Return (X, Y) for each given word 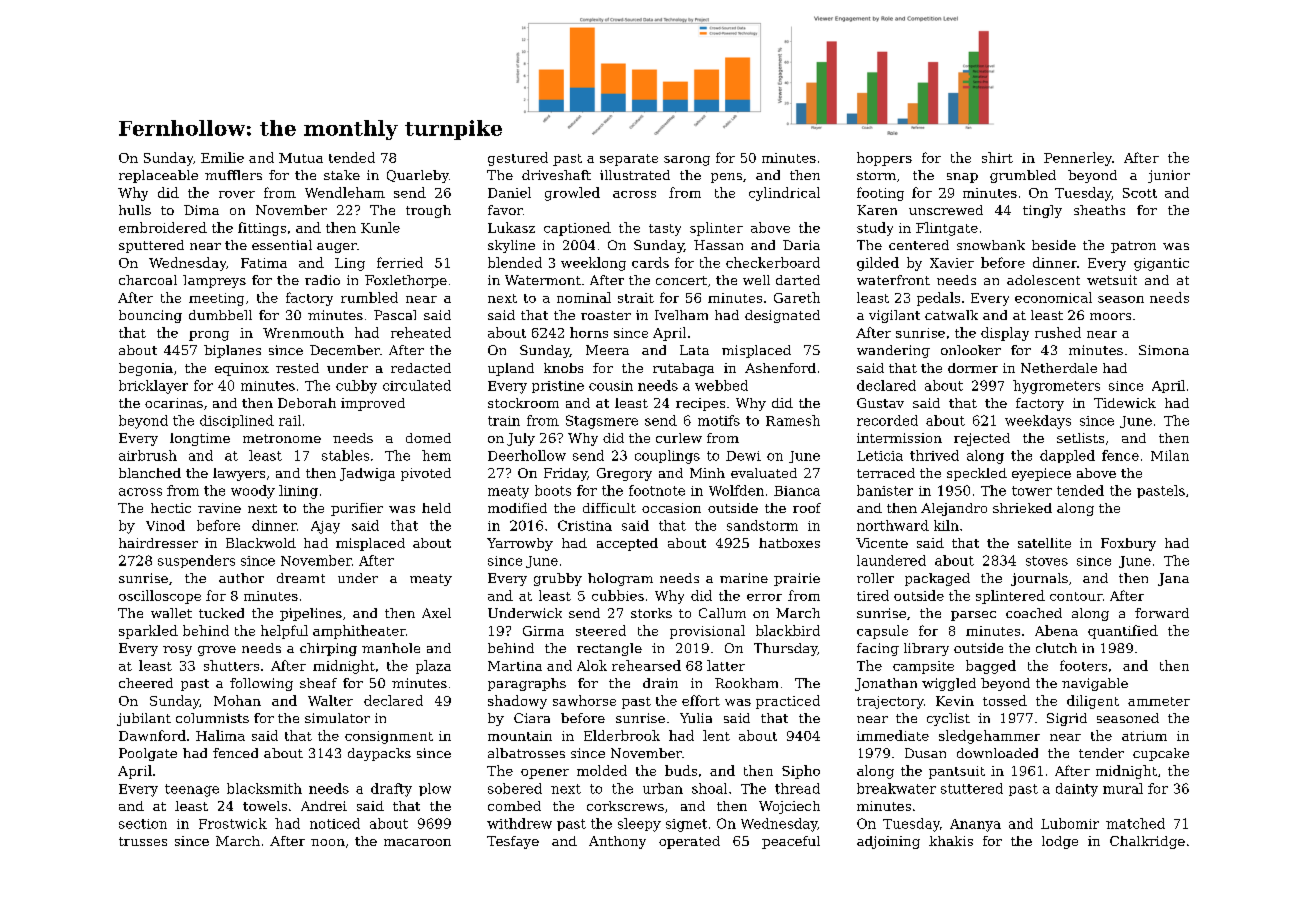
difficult (609, 508)
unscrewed (946, 210)
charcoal (148, 280)
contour (1076, 596)
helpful (284, 632)
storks (651, 613)
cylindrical (784, 194)
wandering (893, 351)
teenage (192, 790)
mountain (520, 736)
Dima (201, 210)
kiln (946, 525)
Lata (694, 350)
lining (298, 492)
